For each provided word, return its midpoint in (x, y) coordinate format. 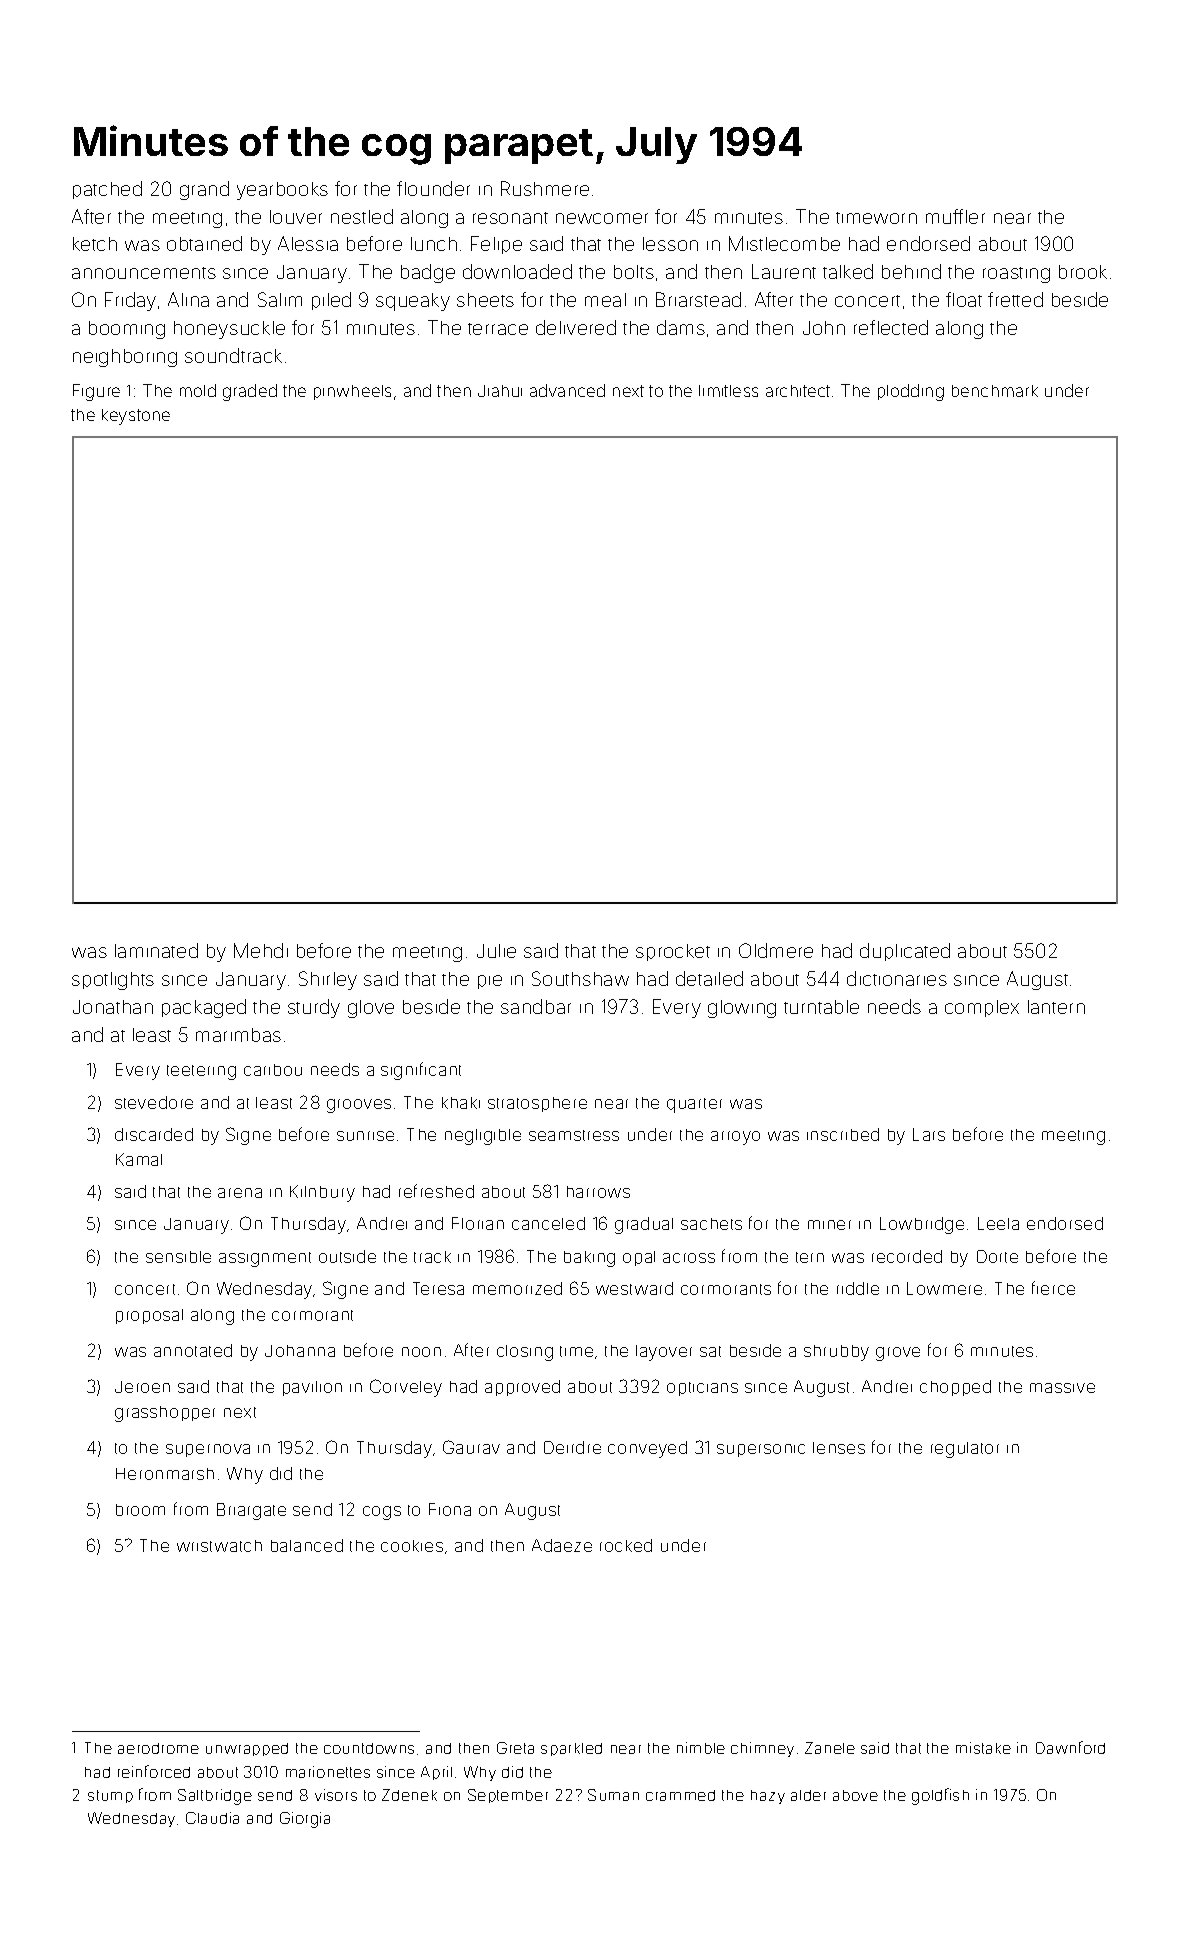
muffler (955, 216)
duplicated (905, 952)
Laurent (784, 271)
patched (107, 190)
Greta (515, 1748)
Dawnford (1070, 1747)
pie (490, 982)
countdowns (369, 1748)
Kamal (139, 1159)
